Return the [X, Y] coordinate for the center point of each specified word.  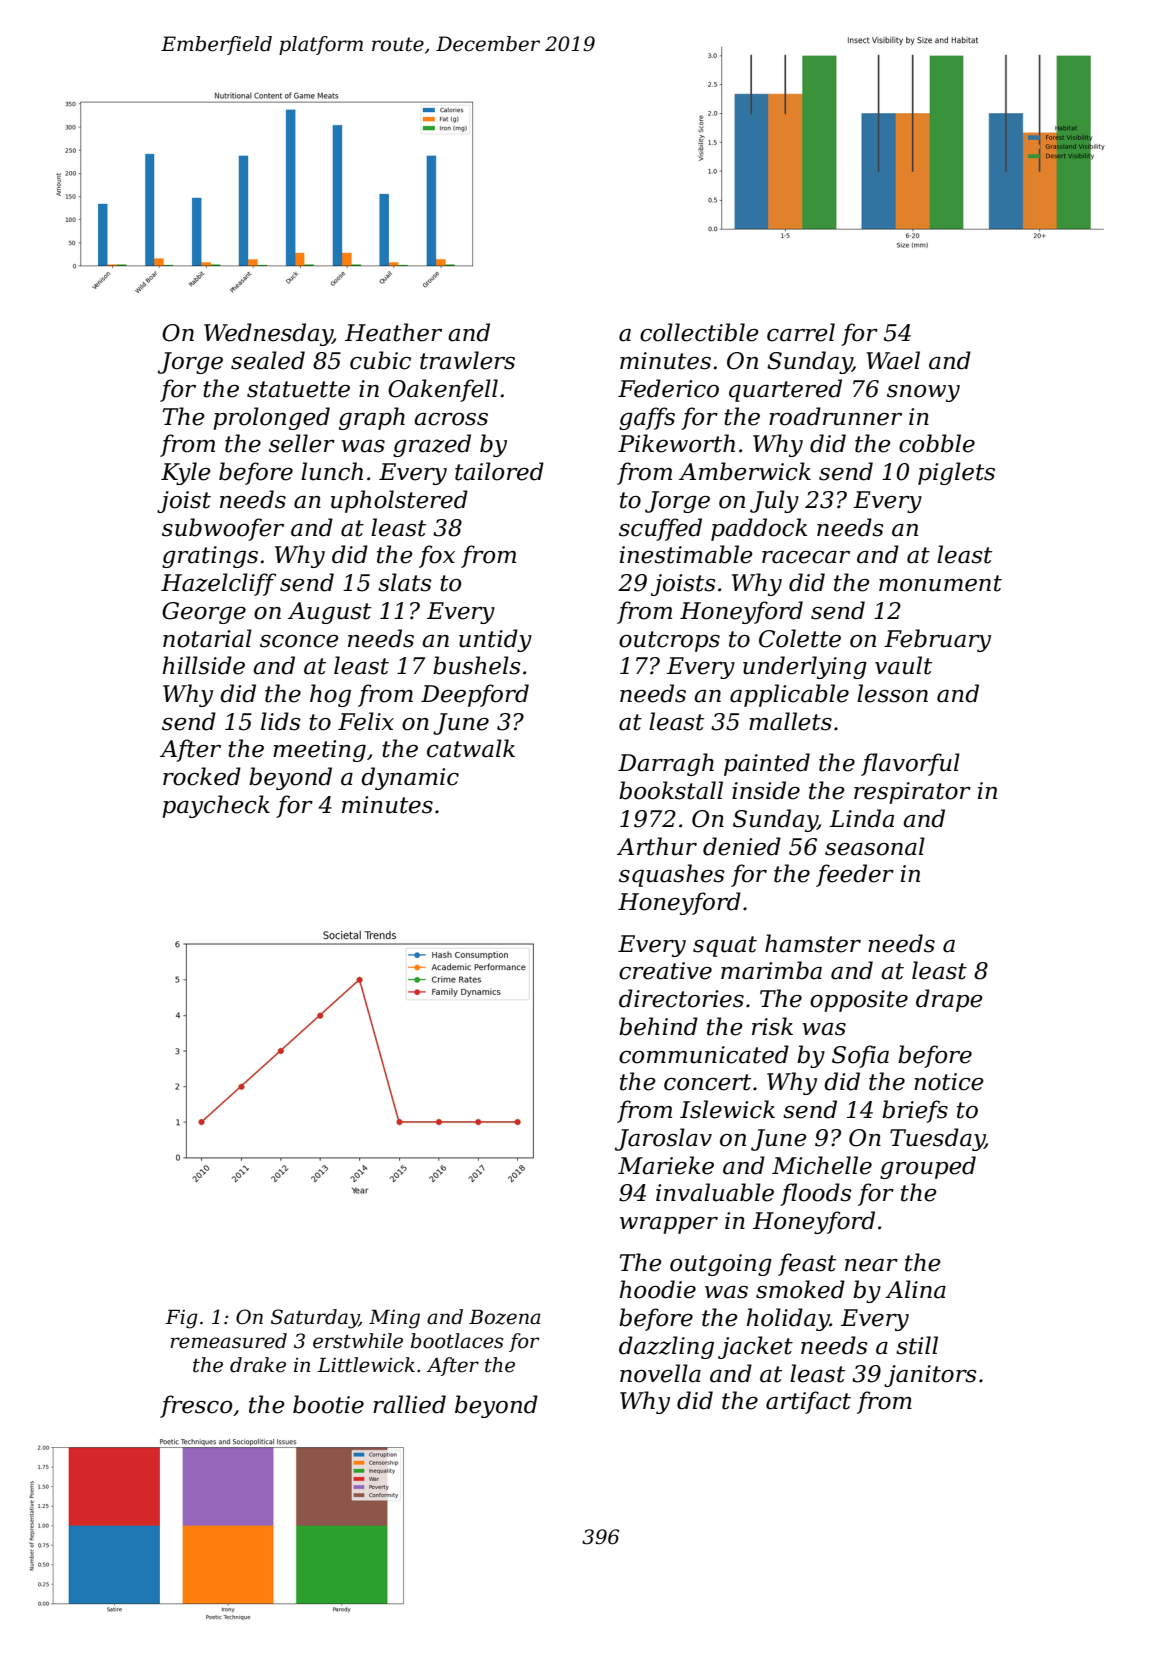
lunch [332, 471]
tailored [499, 471]
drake [258, 1365]
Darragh [666, 764]
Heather [393, 332]
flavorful [910, 764]
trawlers [467, 360]
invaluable [715, 1192]
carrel [801, 332]
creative [665, 971]
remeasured [228, 1341]
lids [281, 721]
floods [816, 1194]
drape [949, 1000]
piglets [956, 473]
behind [658, 1026]
